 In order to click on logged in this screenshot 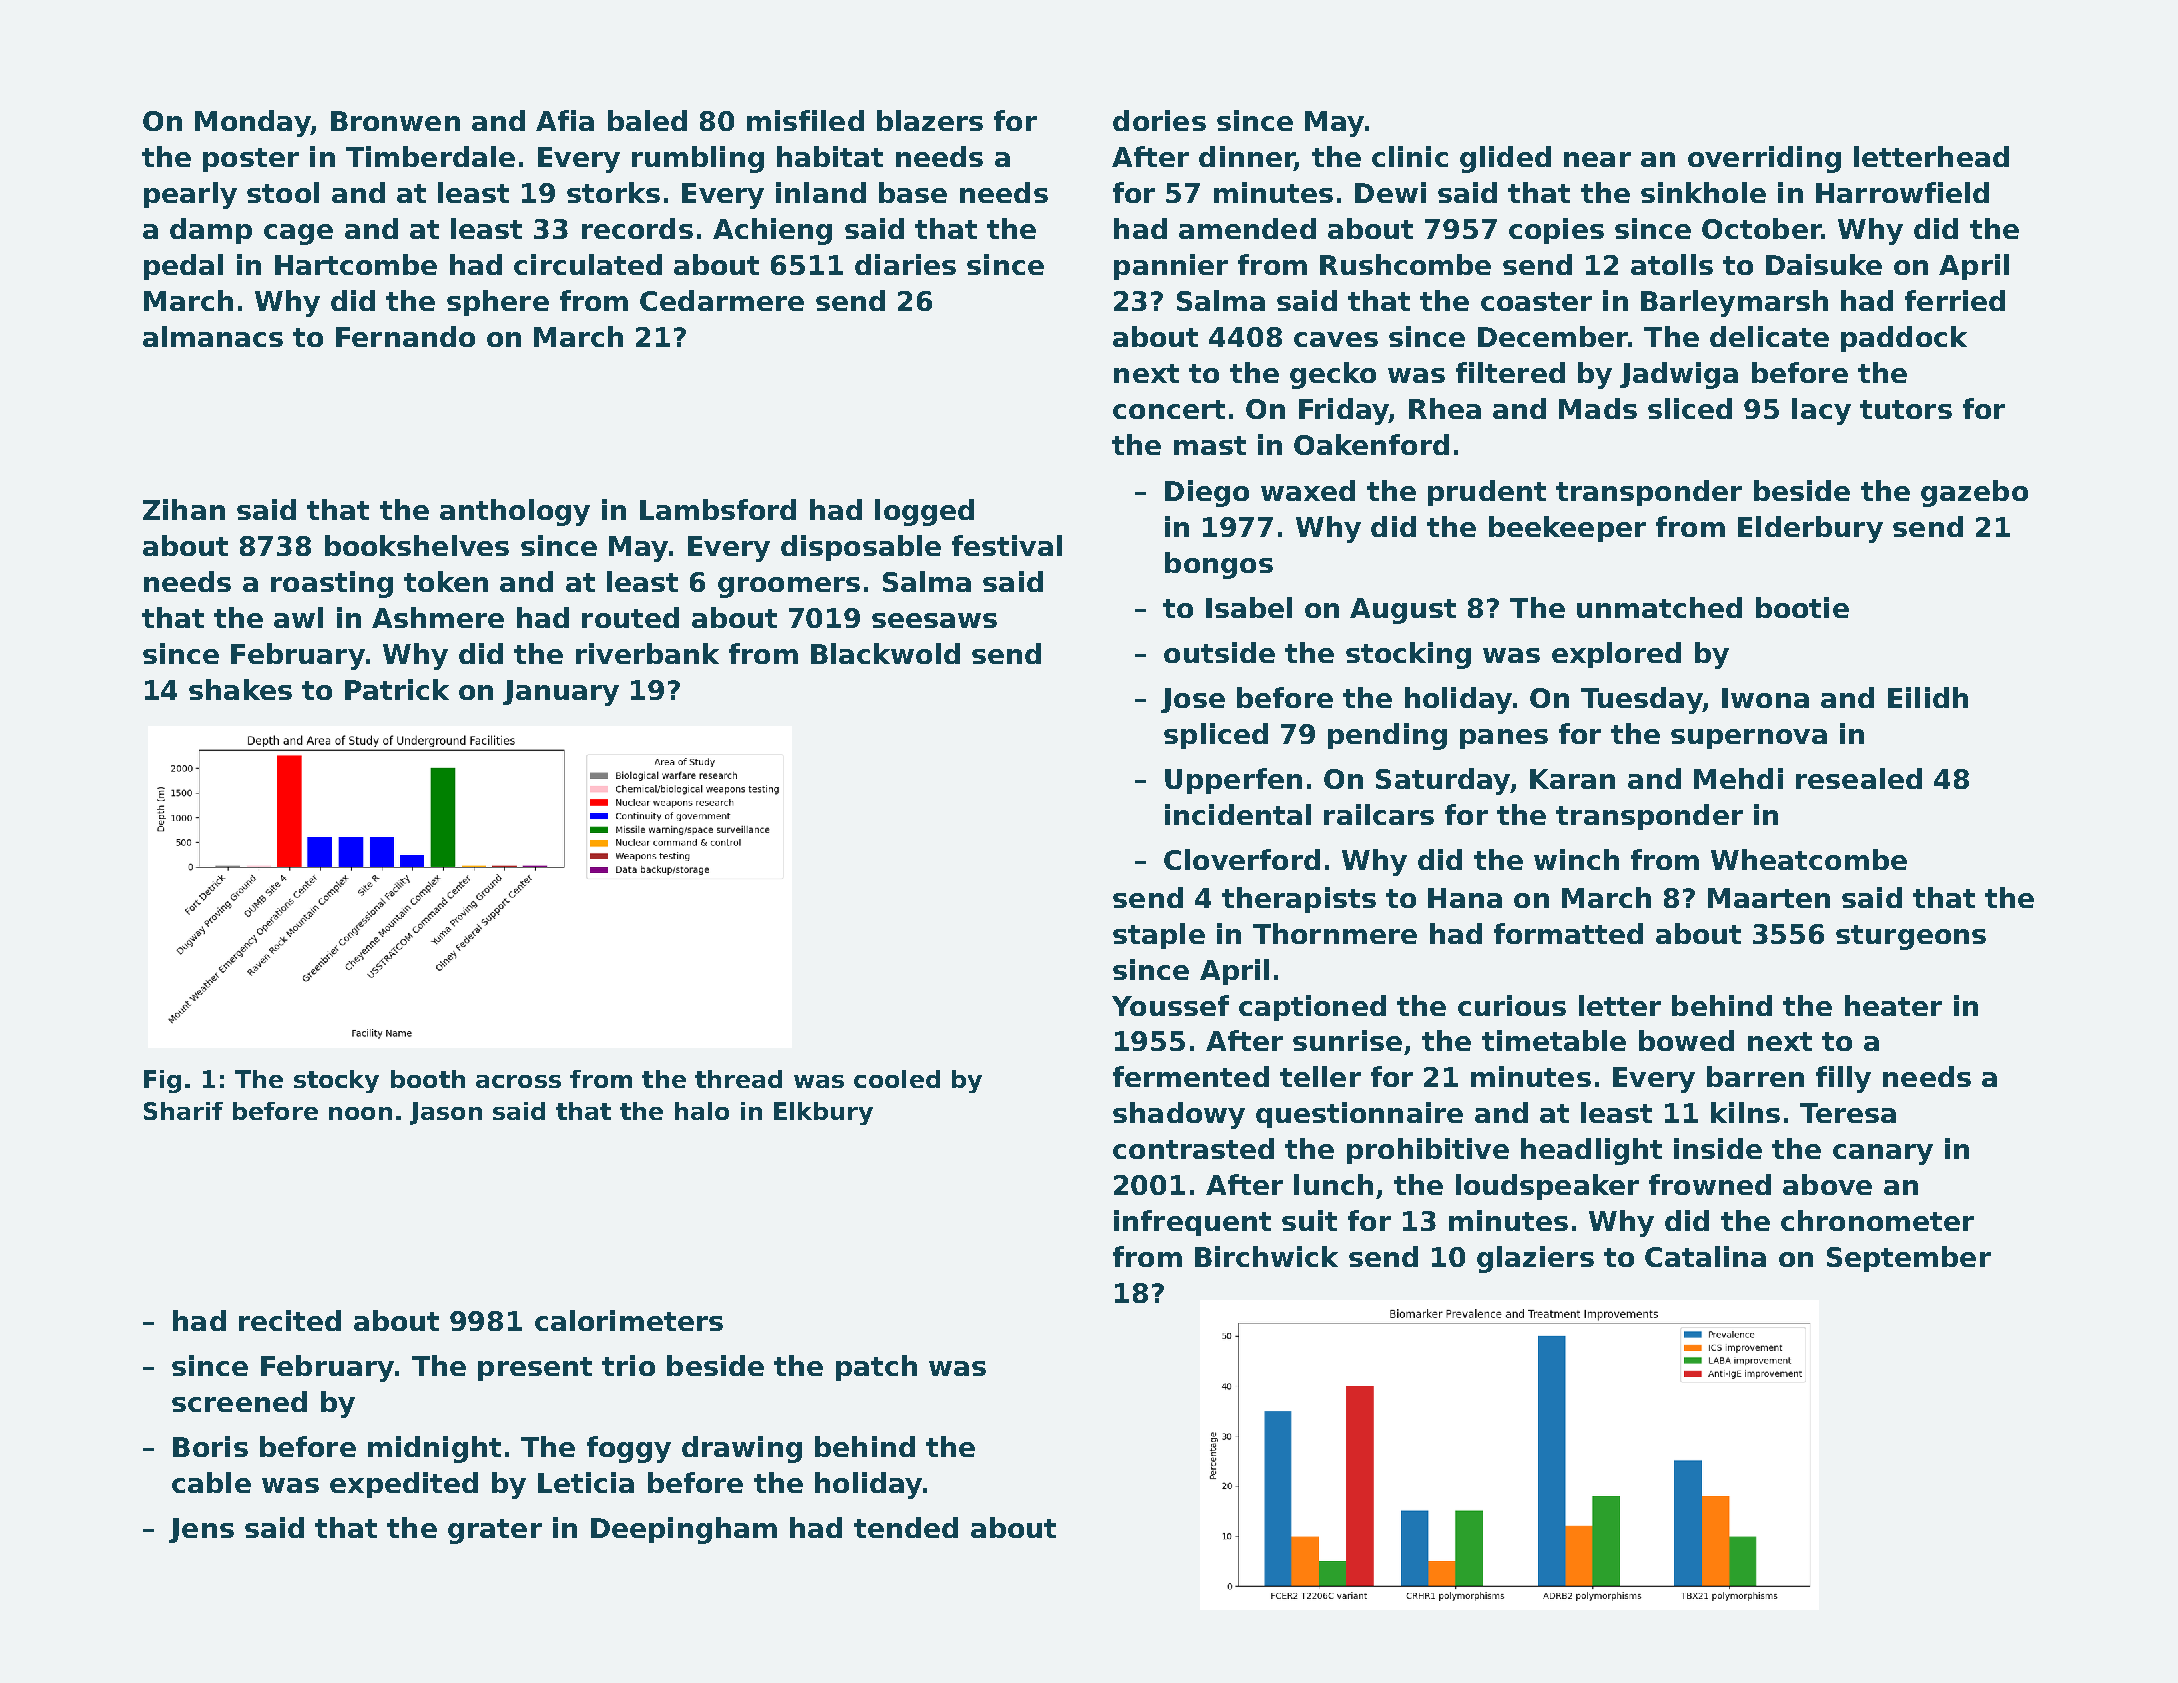, I will do `click(924, 512)`.
